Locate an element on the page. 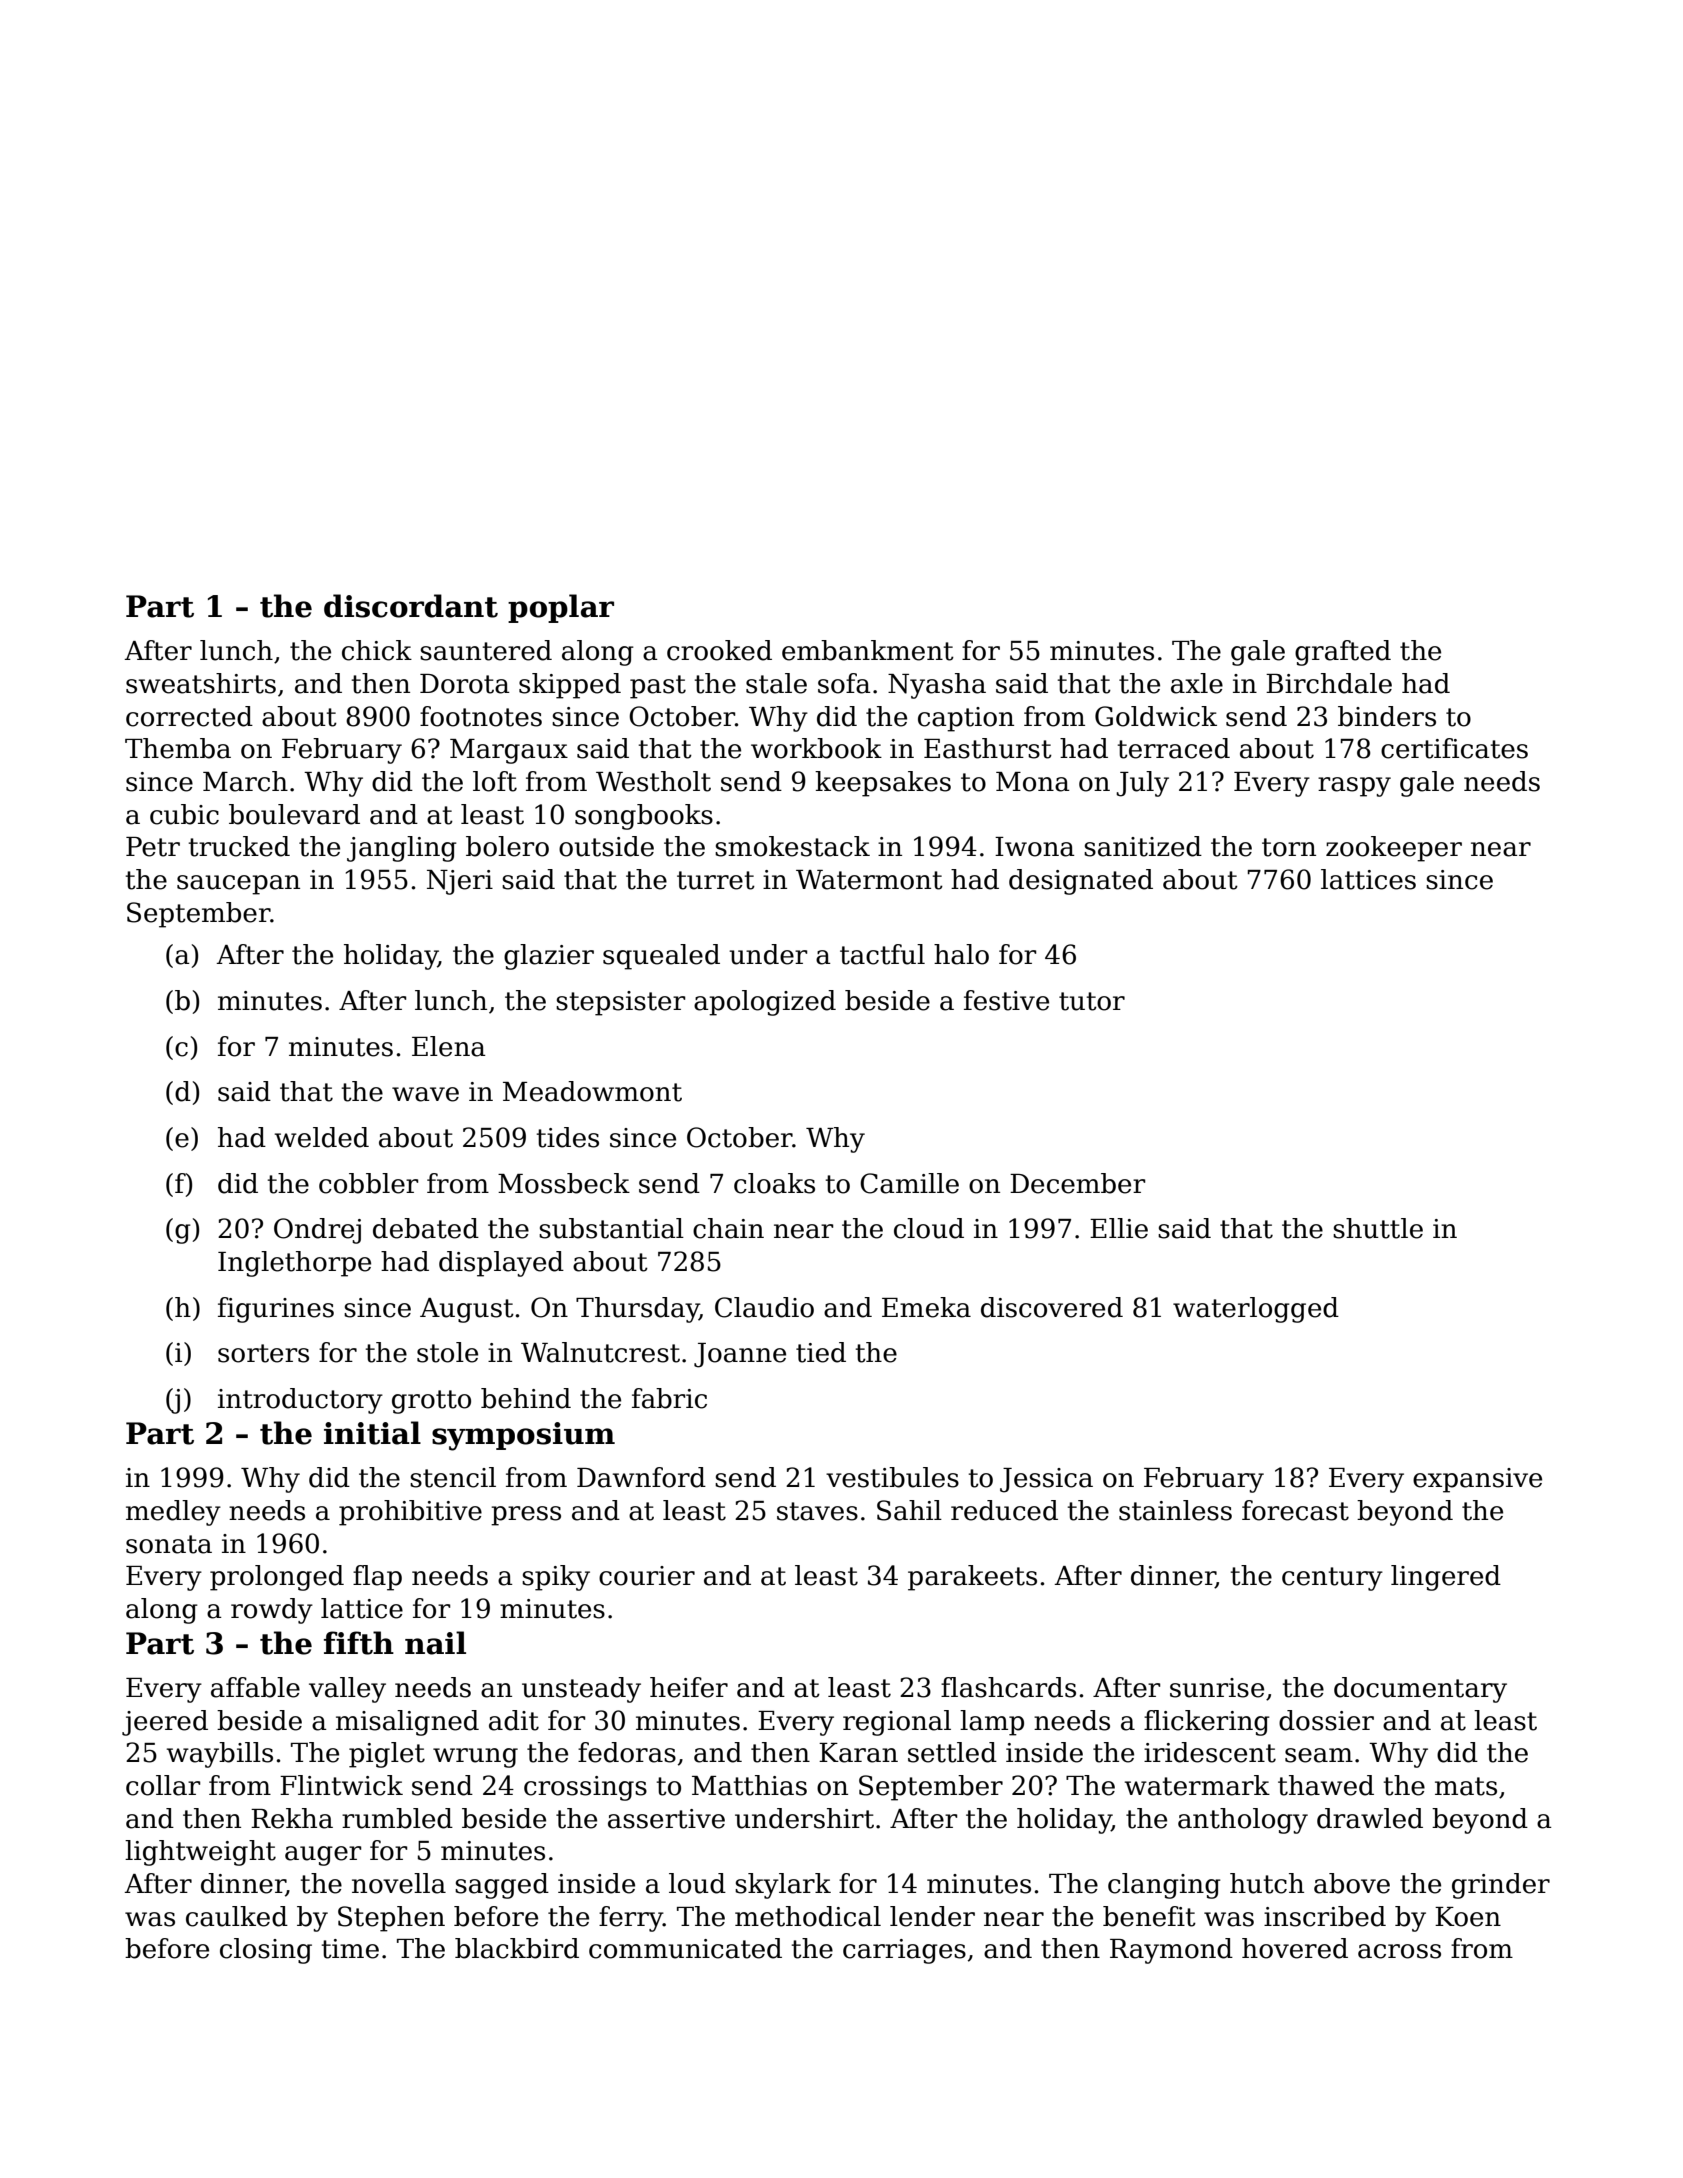  sonata is located at coordinates (169, 1544).
